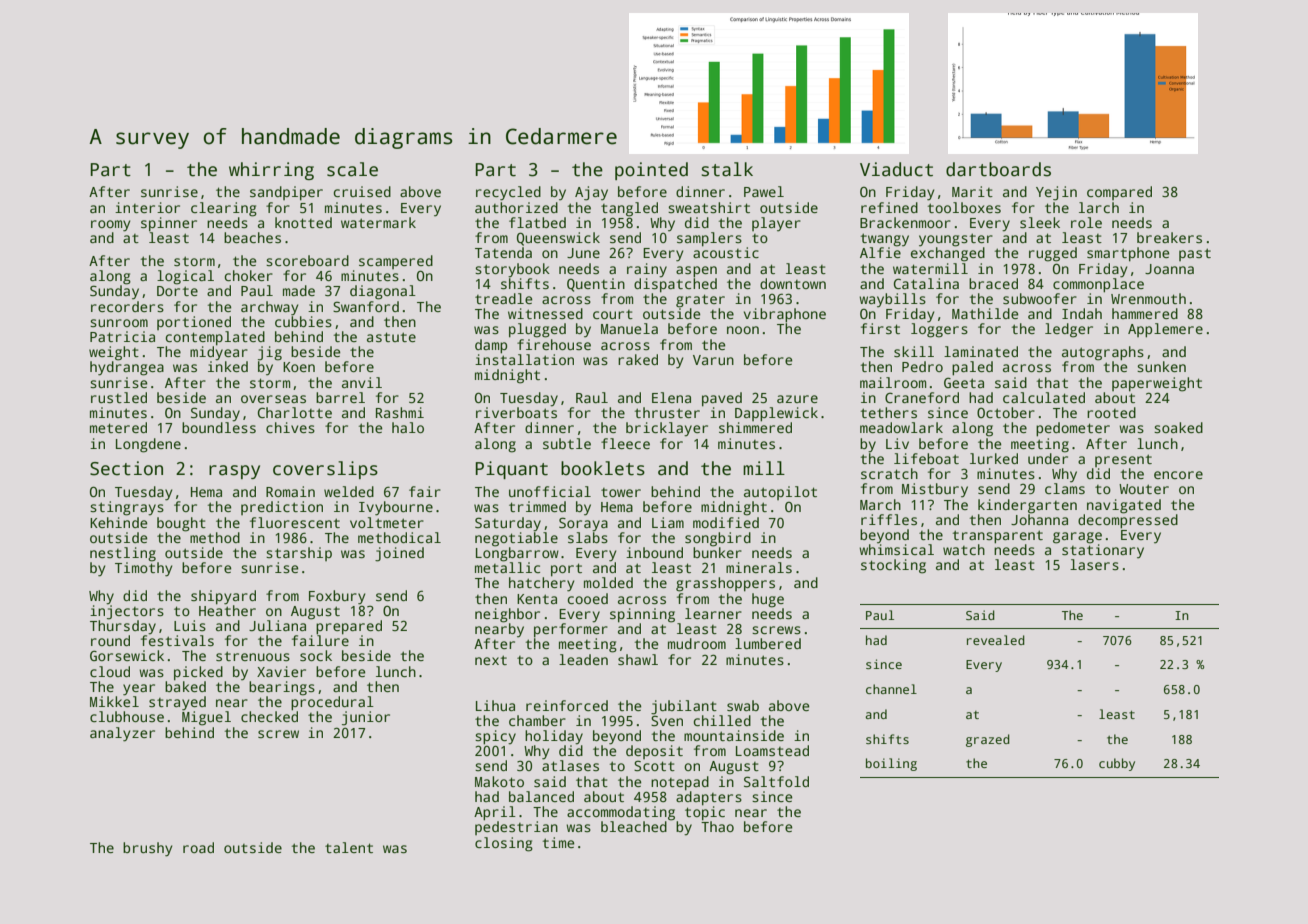 This screenshot has height=924, width=1308. Describe the element at coordinates (996, 640) in the screenshot. I see `revealed` at that location.
